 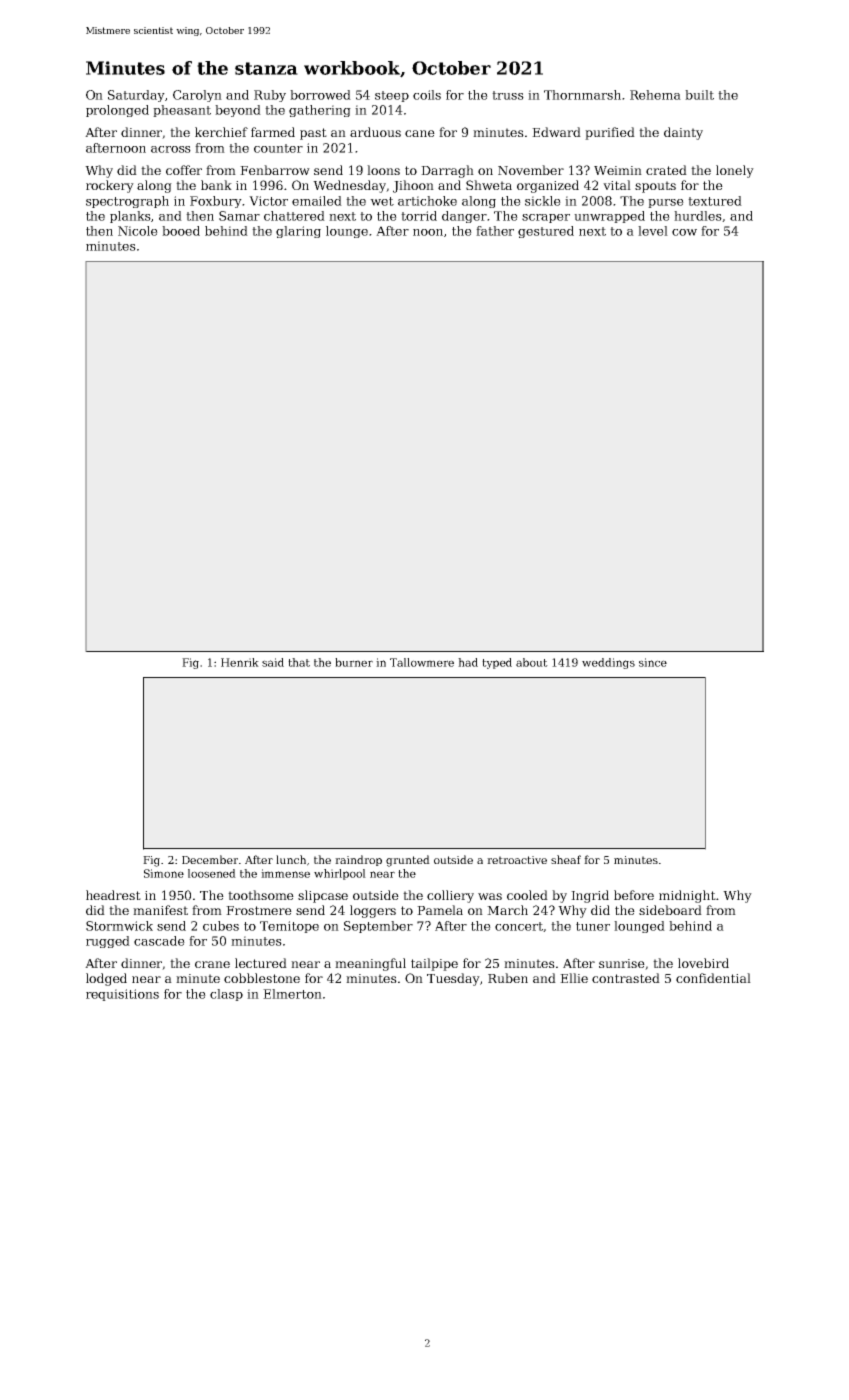 What do you see at coordinates (653, 662) in the document?
I see `since` at bounding box center [653, 662].
